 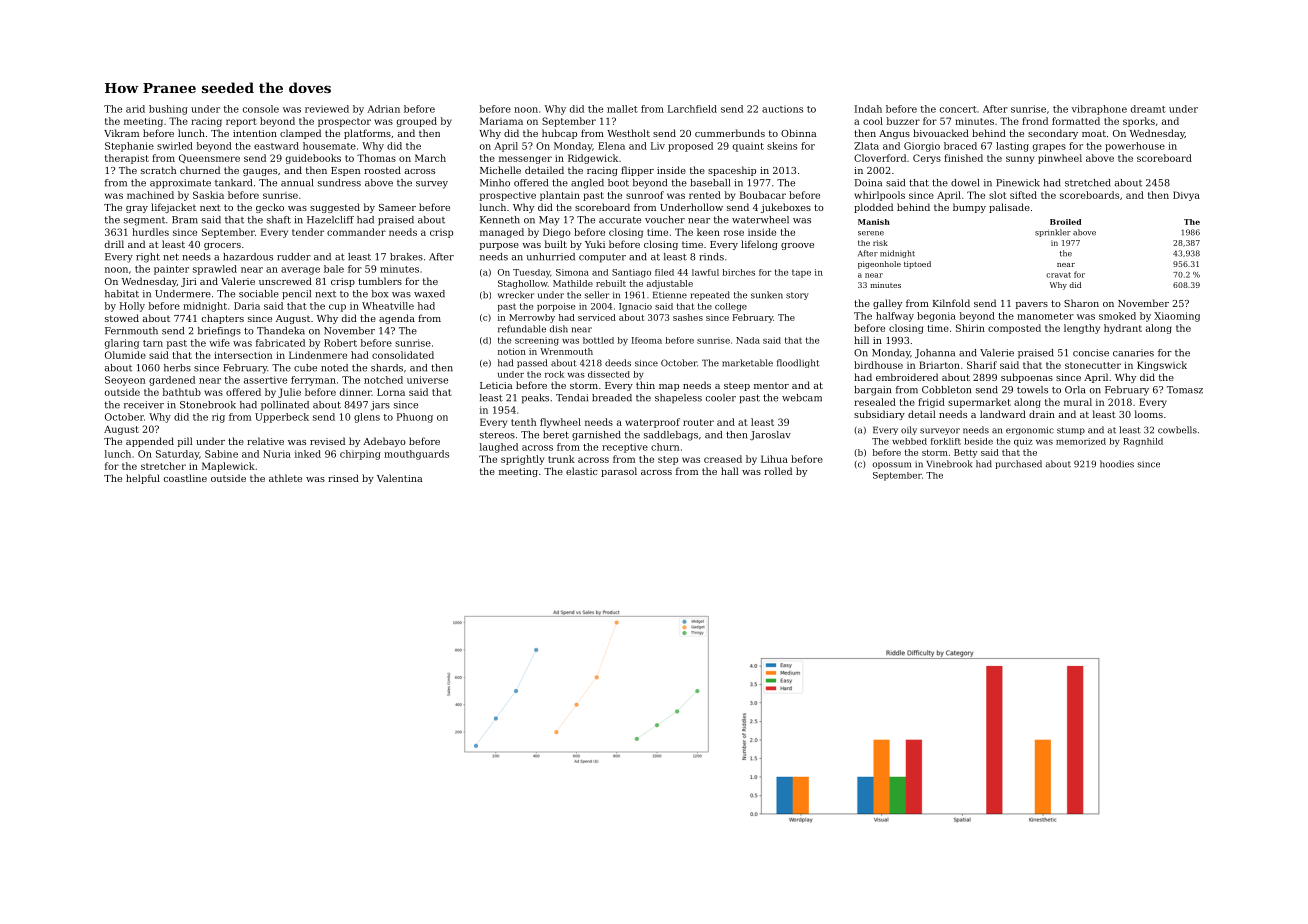 What do you see at coordinates (692, 109) in the page?
I see `Larchfield` at bounding box center [692, 109].
